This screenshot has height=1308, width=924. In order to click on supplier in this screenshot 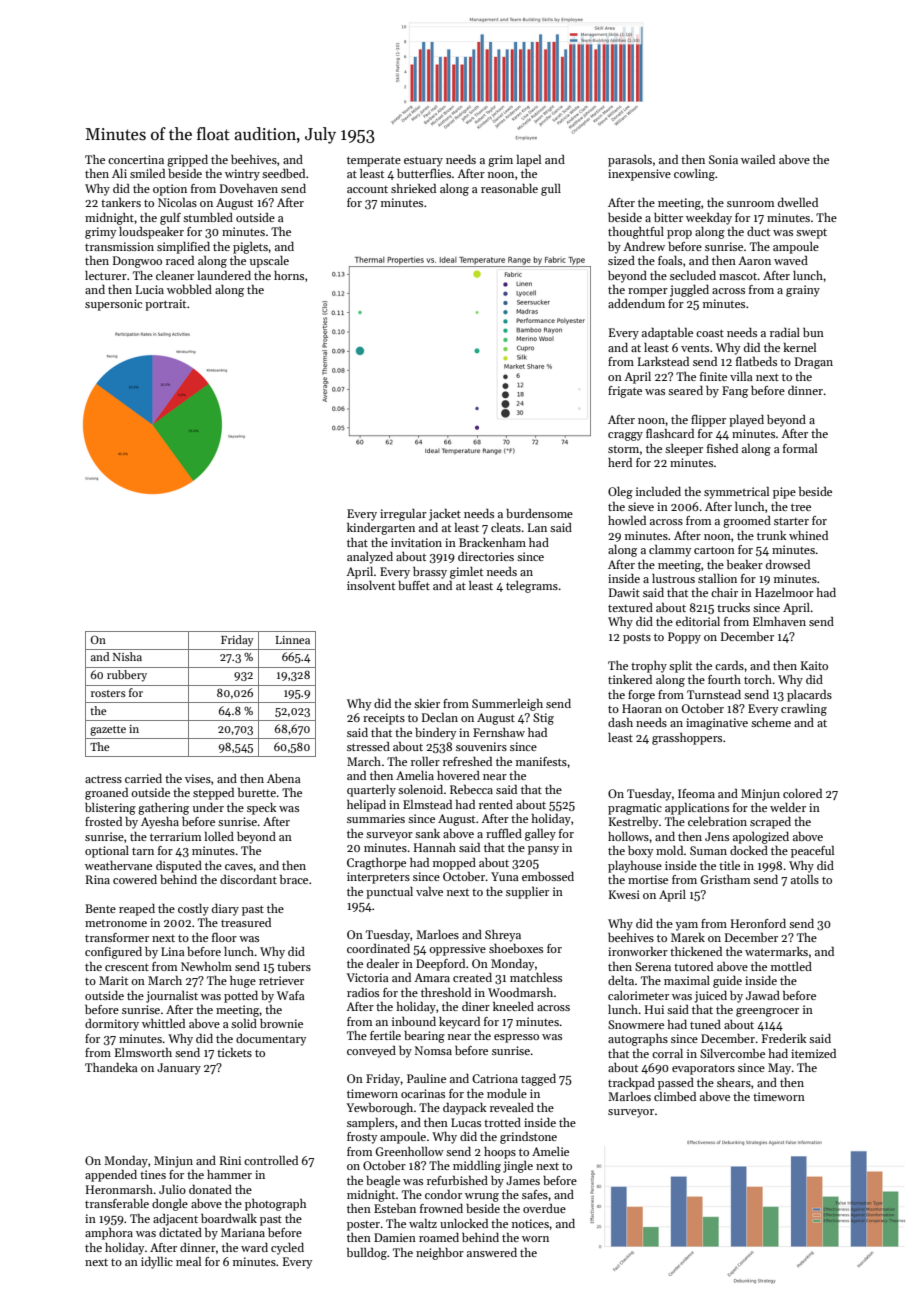, I will do `click(527, 893)`.
